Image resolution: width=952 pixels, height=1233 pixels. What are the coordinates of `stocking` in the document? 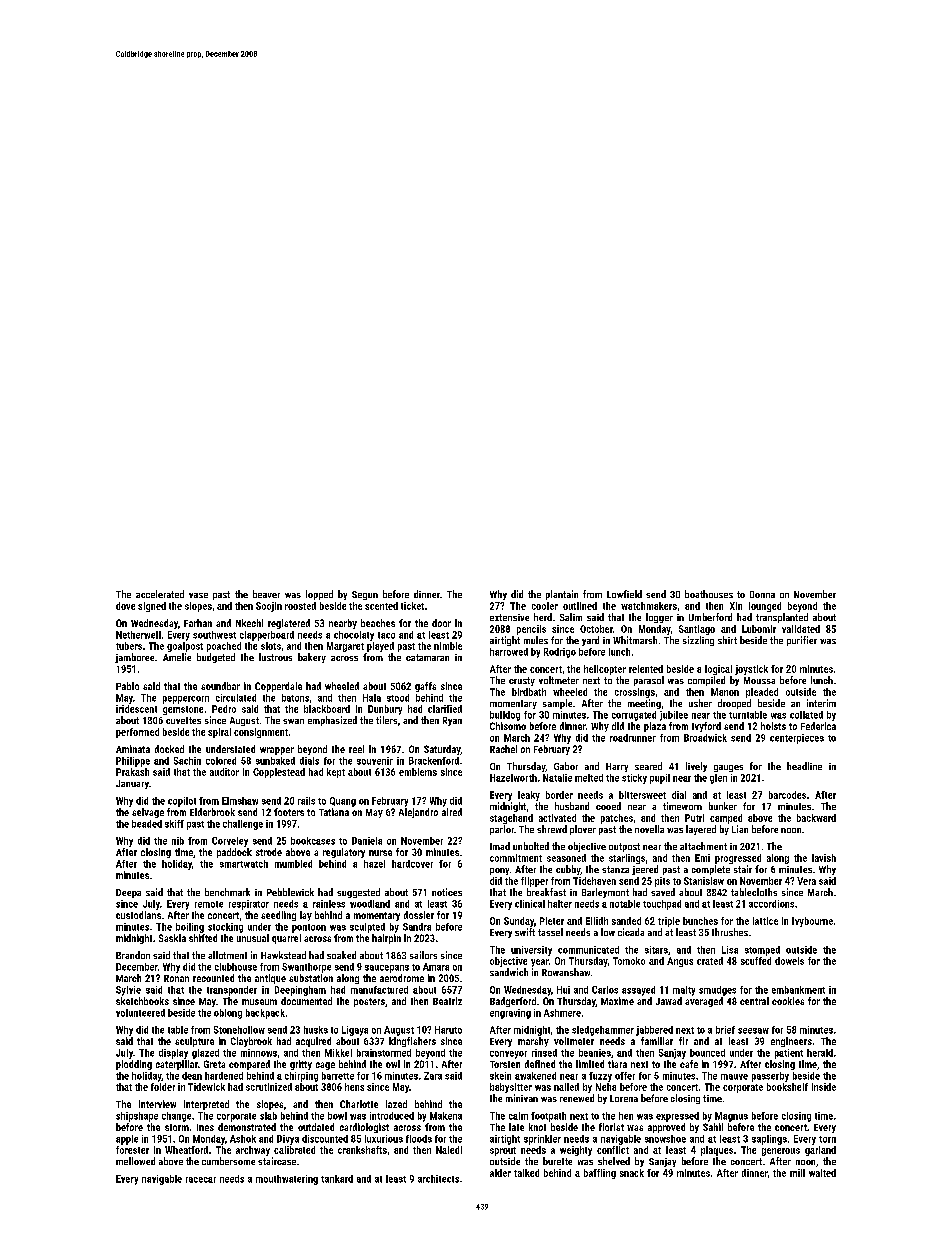 It's located at (225, 928).
